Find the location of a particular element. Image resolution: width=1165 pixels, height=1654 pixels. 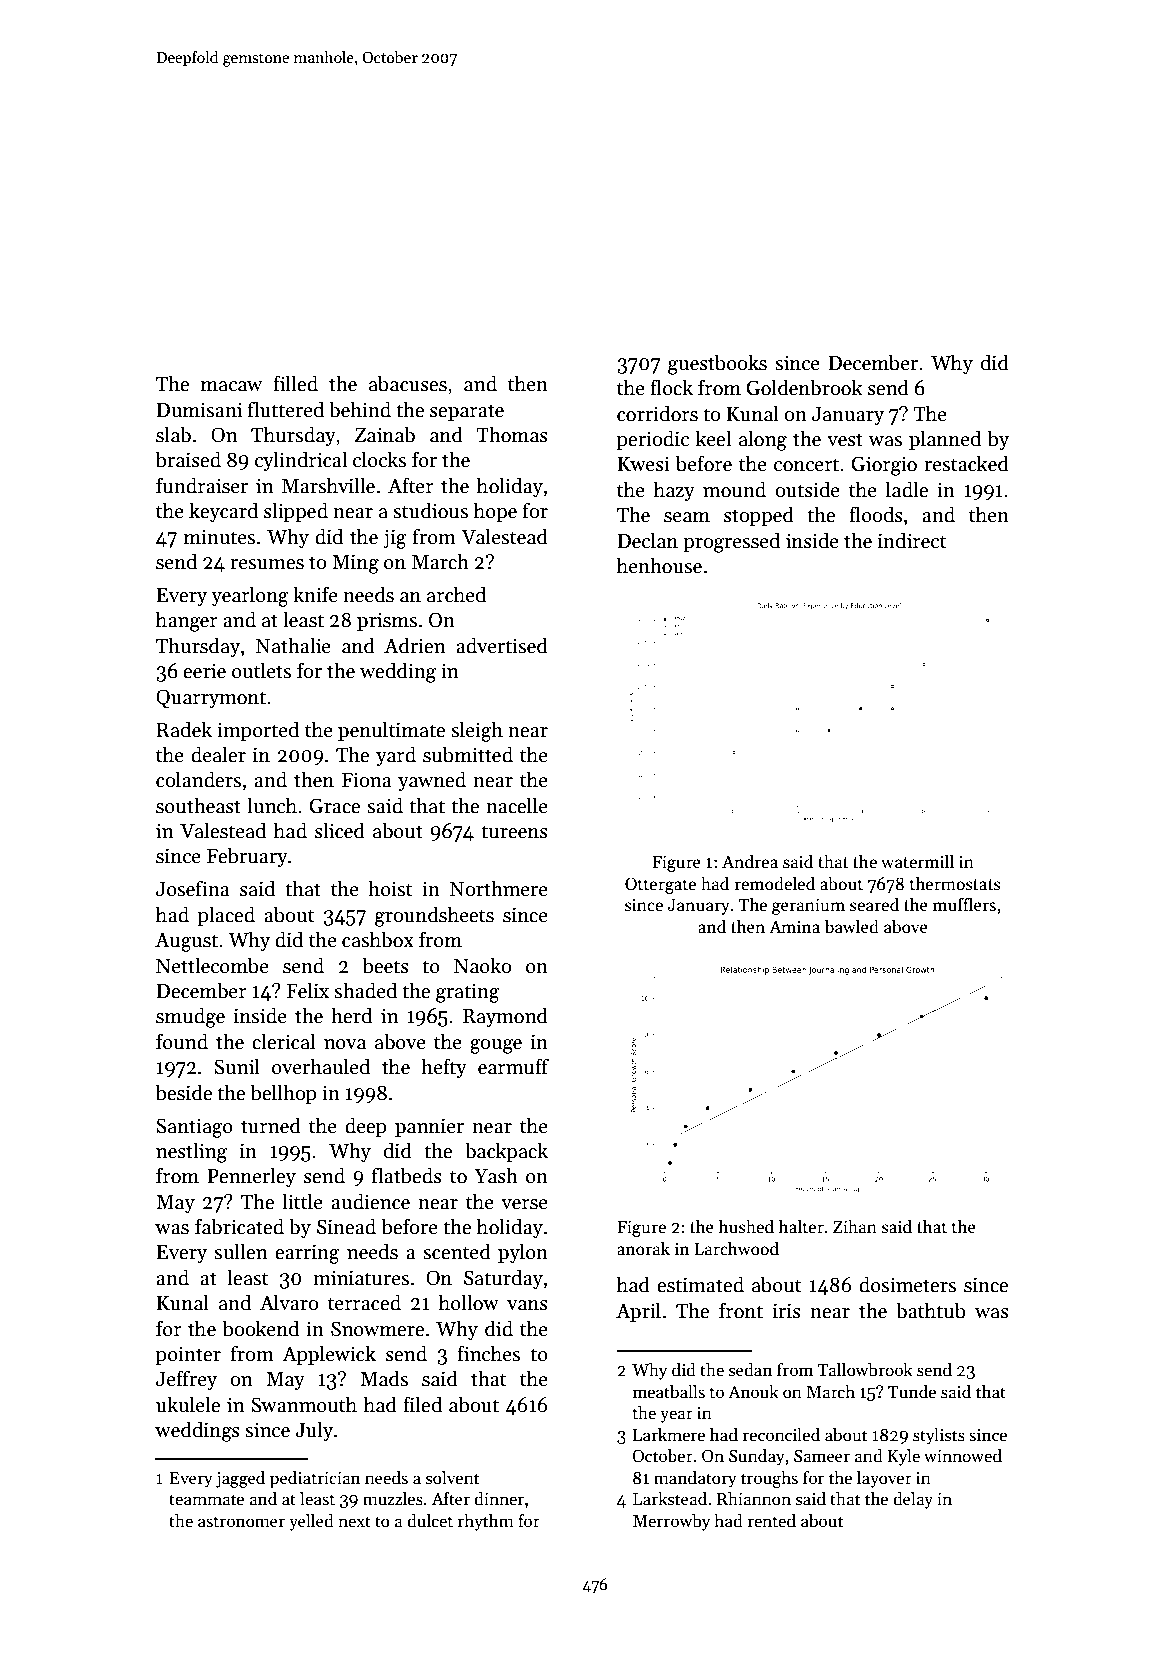

behind is located at coordinates (360, 409).
